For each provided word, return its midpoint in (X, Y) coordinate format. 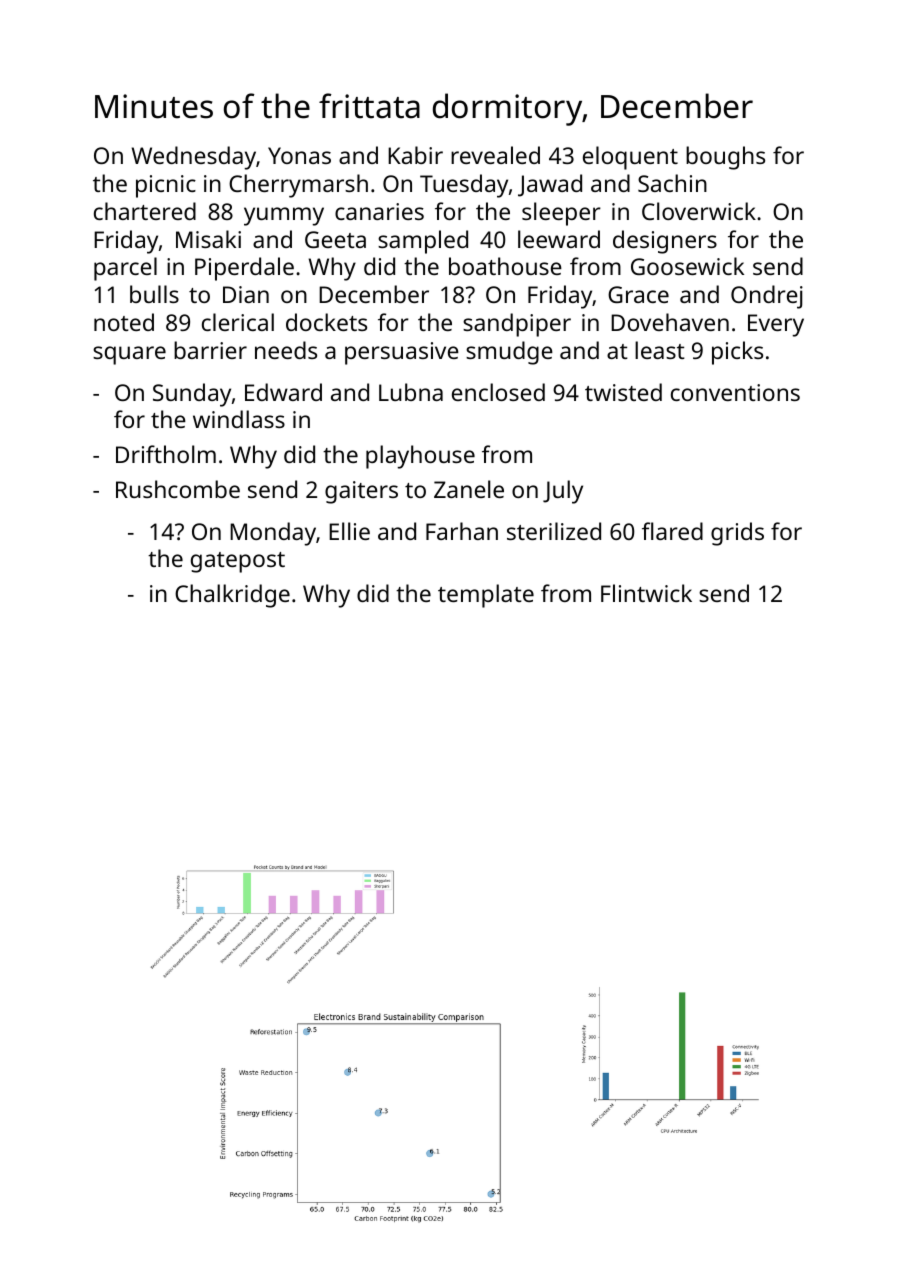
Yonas (299, 155)
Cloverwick (699, 211)
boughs (725, 158)
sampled (423, 242)
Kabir (415, 155)
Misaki (208, 239)
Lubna (411, 392)
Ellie (349, 531)
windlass (239, 419)
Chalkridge (232, 596)
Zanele (469, 489)
